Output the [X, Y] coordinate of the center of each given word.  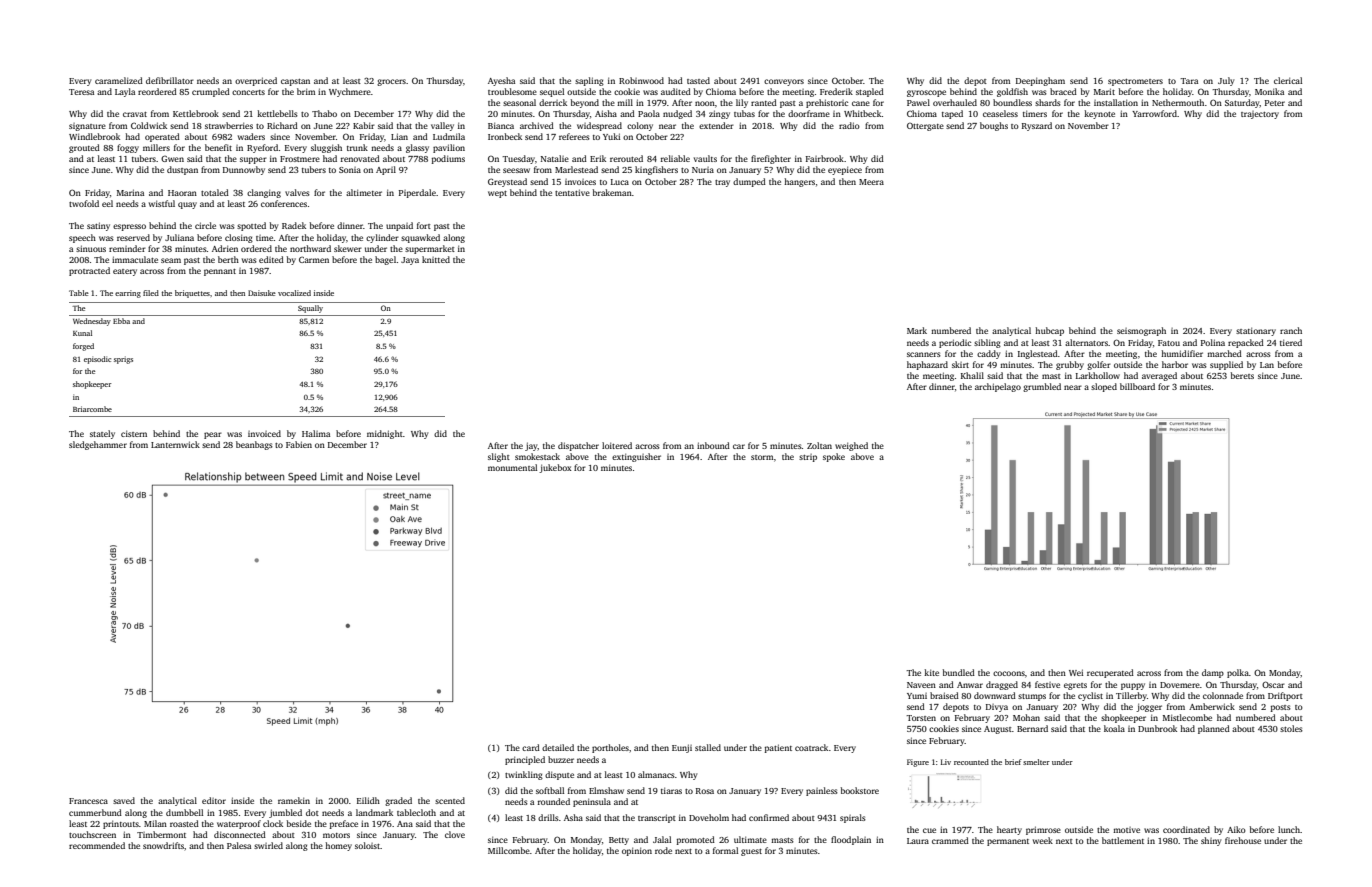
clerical [1288, 80]
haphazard [927, 365]
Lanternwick [175, 444]
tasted [698, 80]
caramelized [119, 80]
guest [751, 852]
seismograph [1141, 331]
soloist [367, 845]
